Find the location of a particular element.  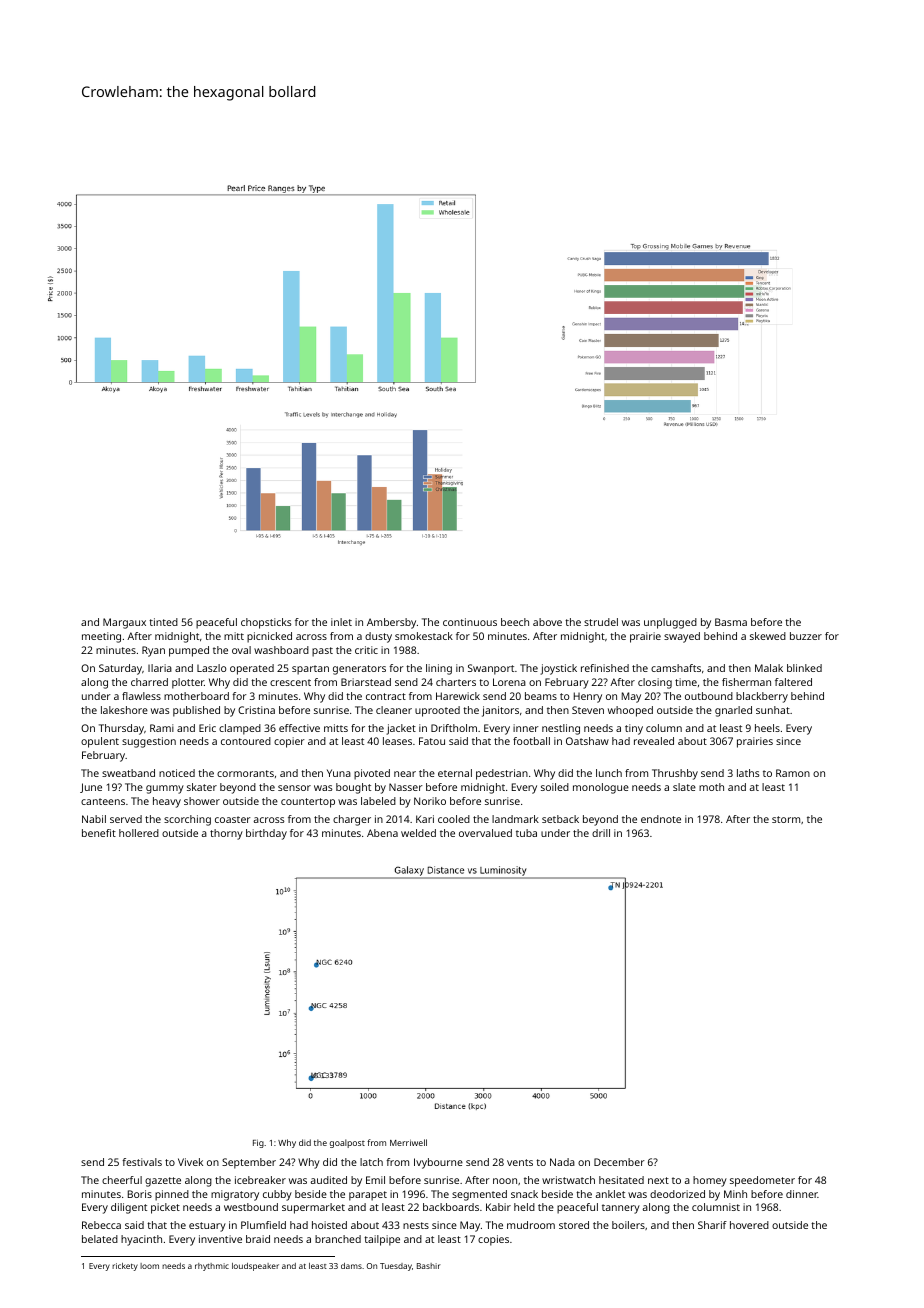

Abena is located at coordinates (382, 833).
